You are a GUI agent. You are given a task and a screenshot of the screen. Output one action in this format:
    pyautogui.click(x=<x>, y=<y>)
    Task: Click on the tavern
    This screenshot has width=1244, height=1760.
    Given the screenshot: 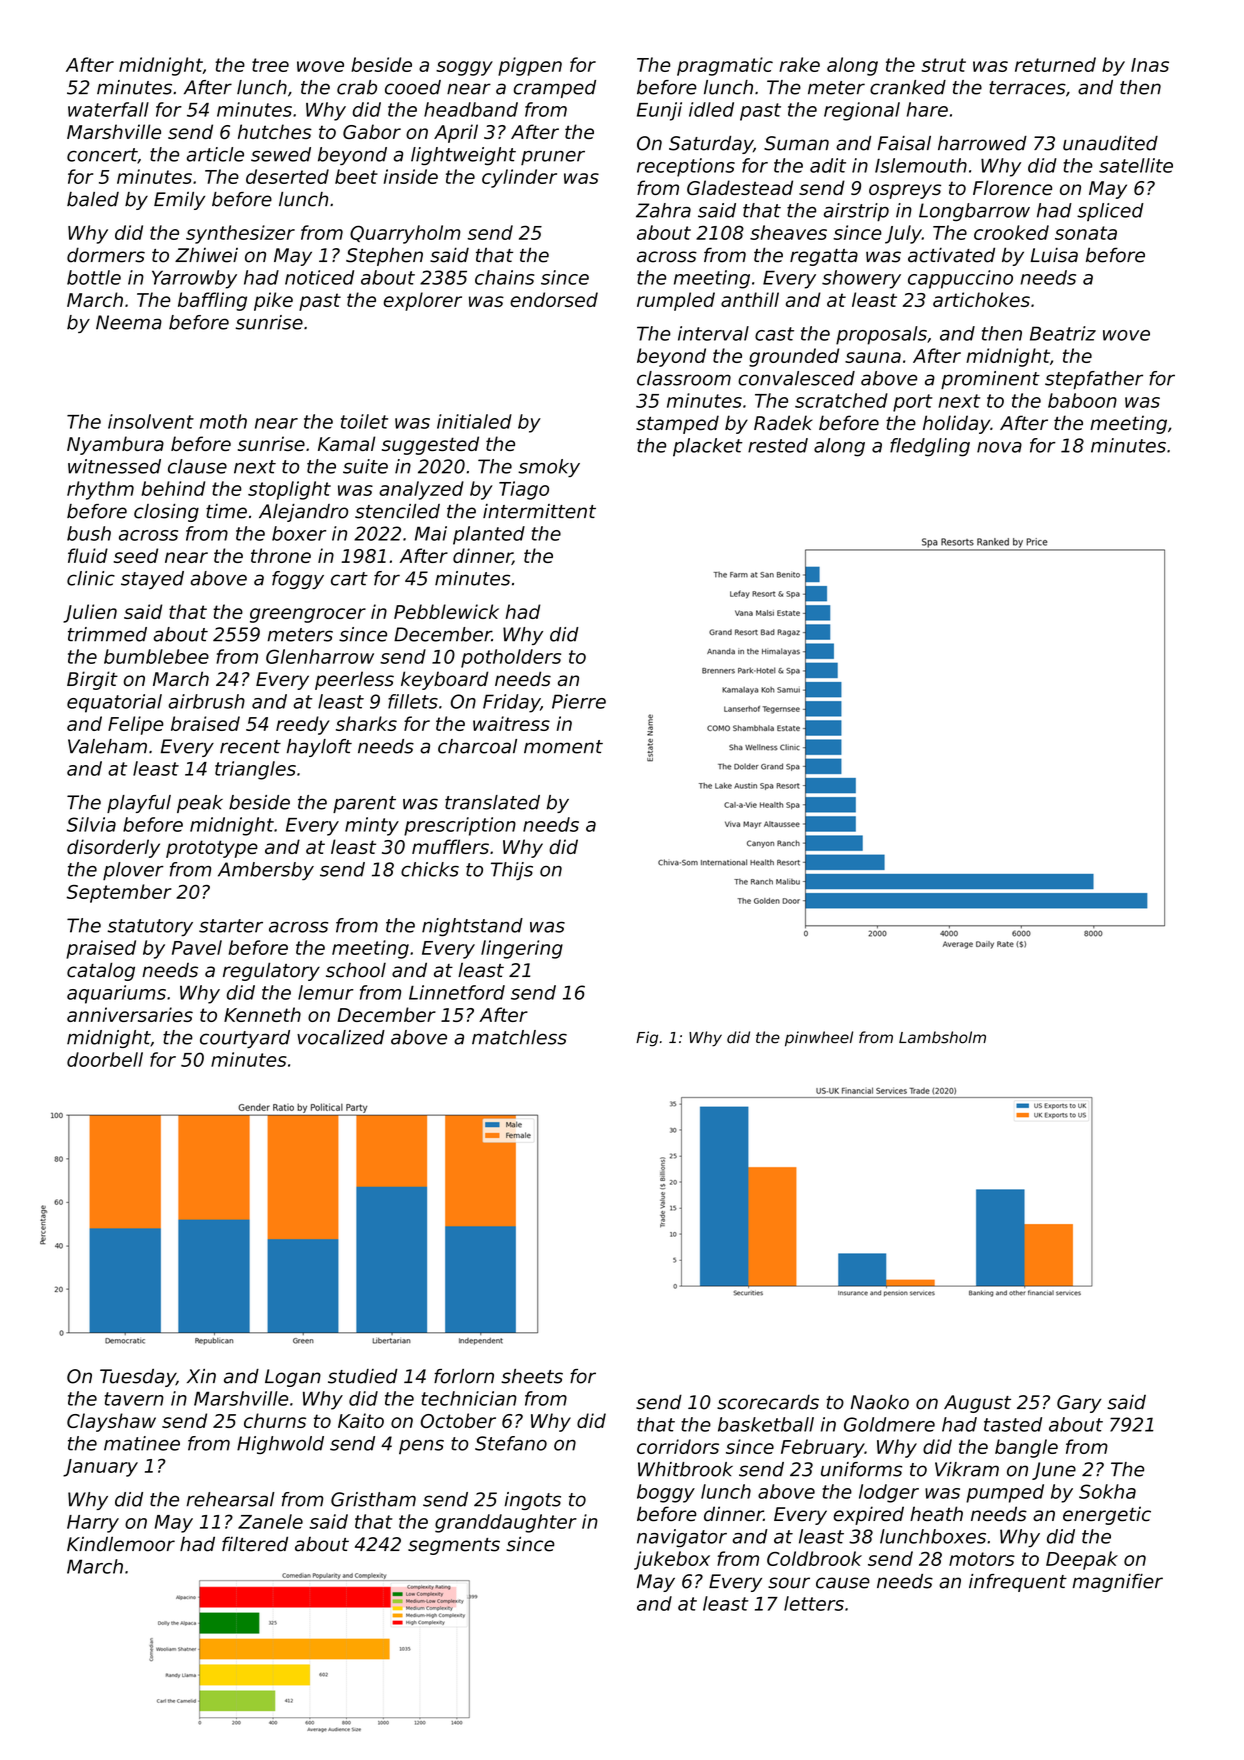 What is the action you would take?
    pyautogui.click(x=134, y=1399)
